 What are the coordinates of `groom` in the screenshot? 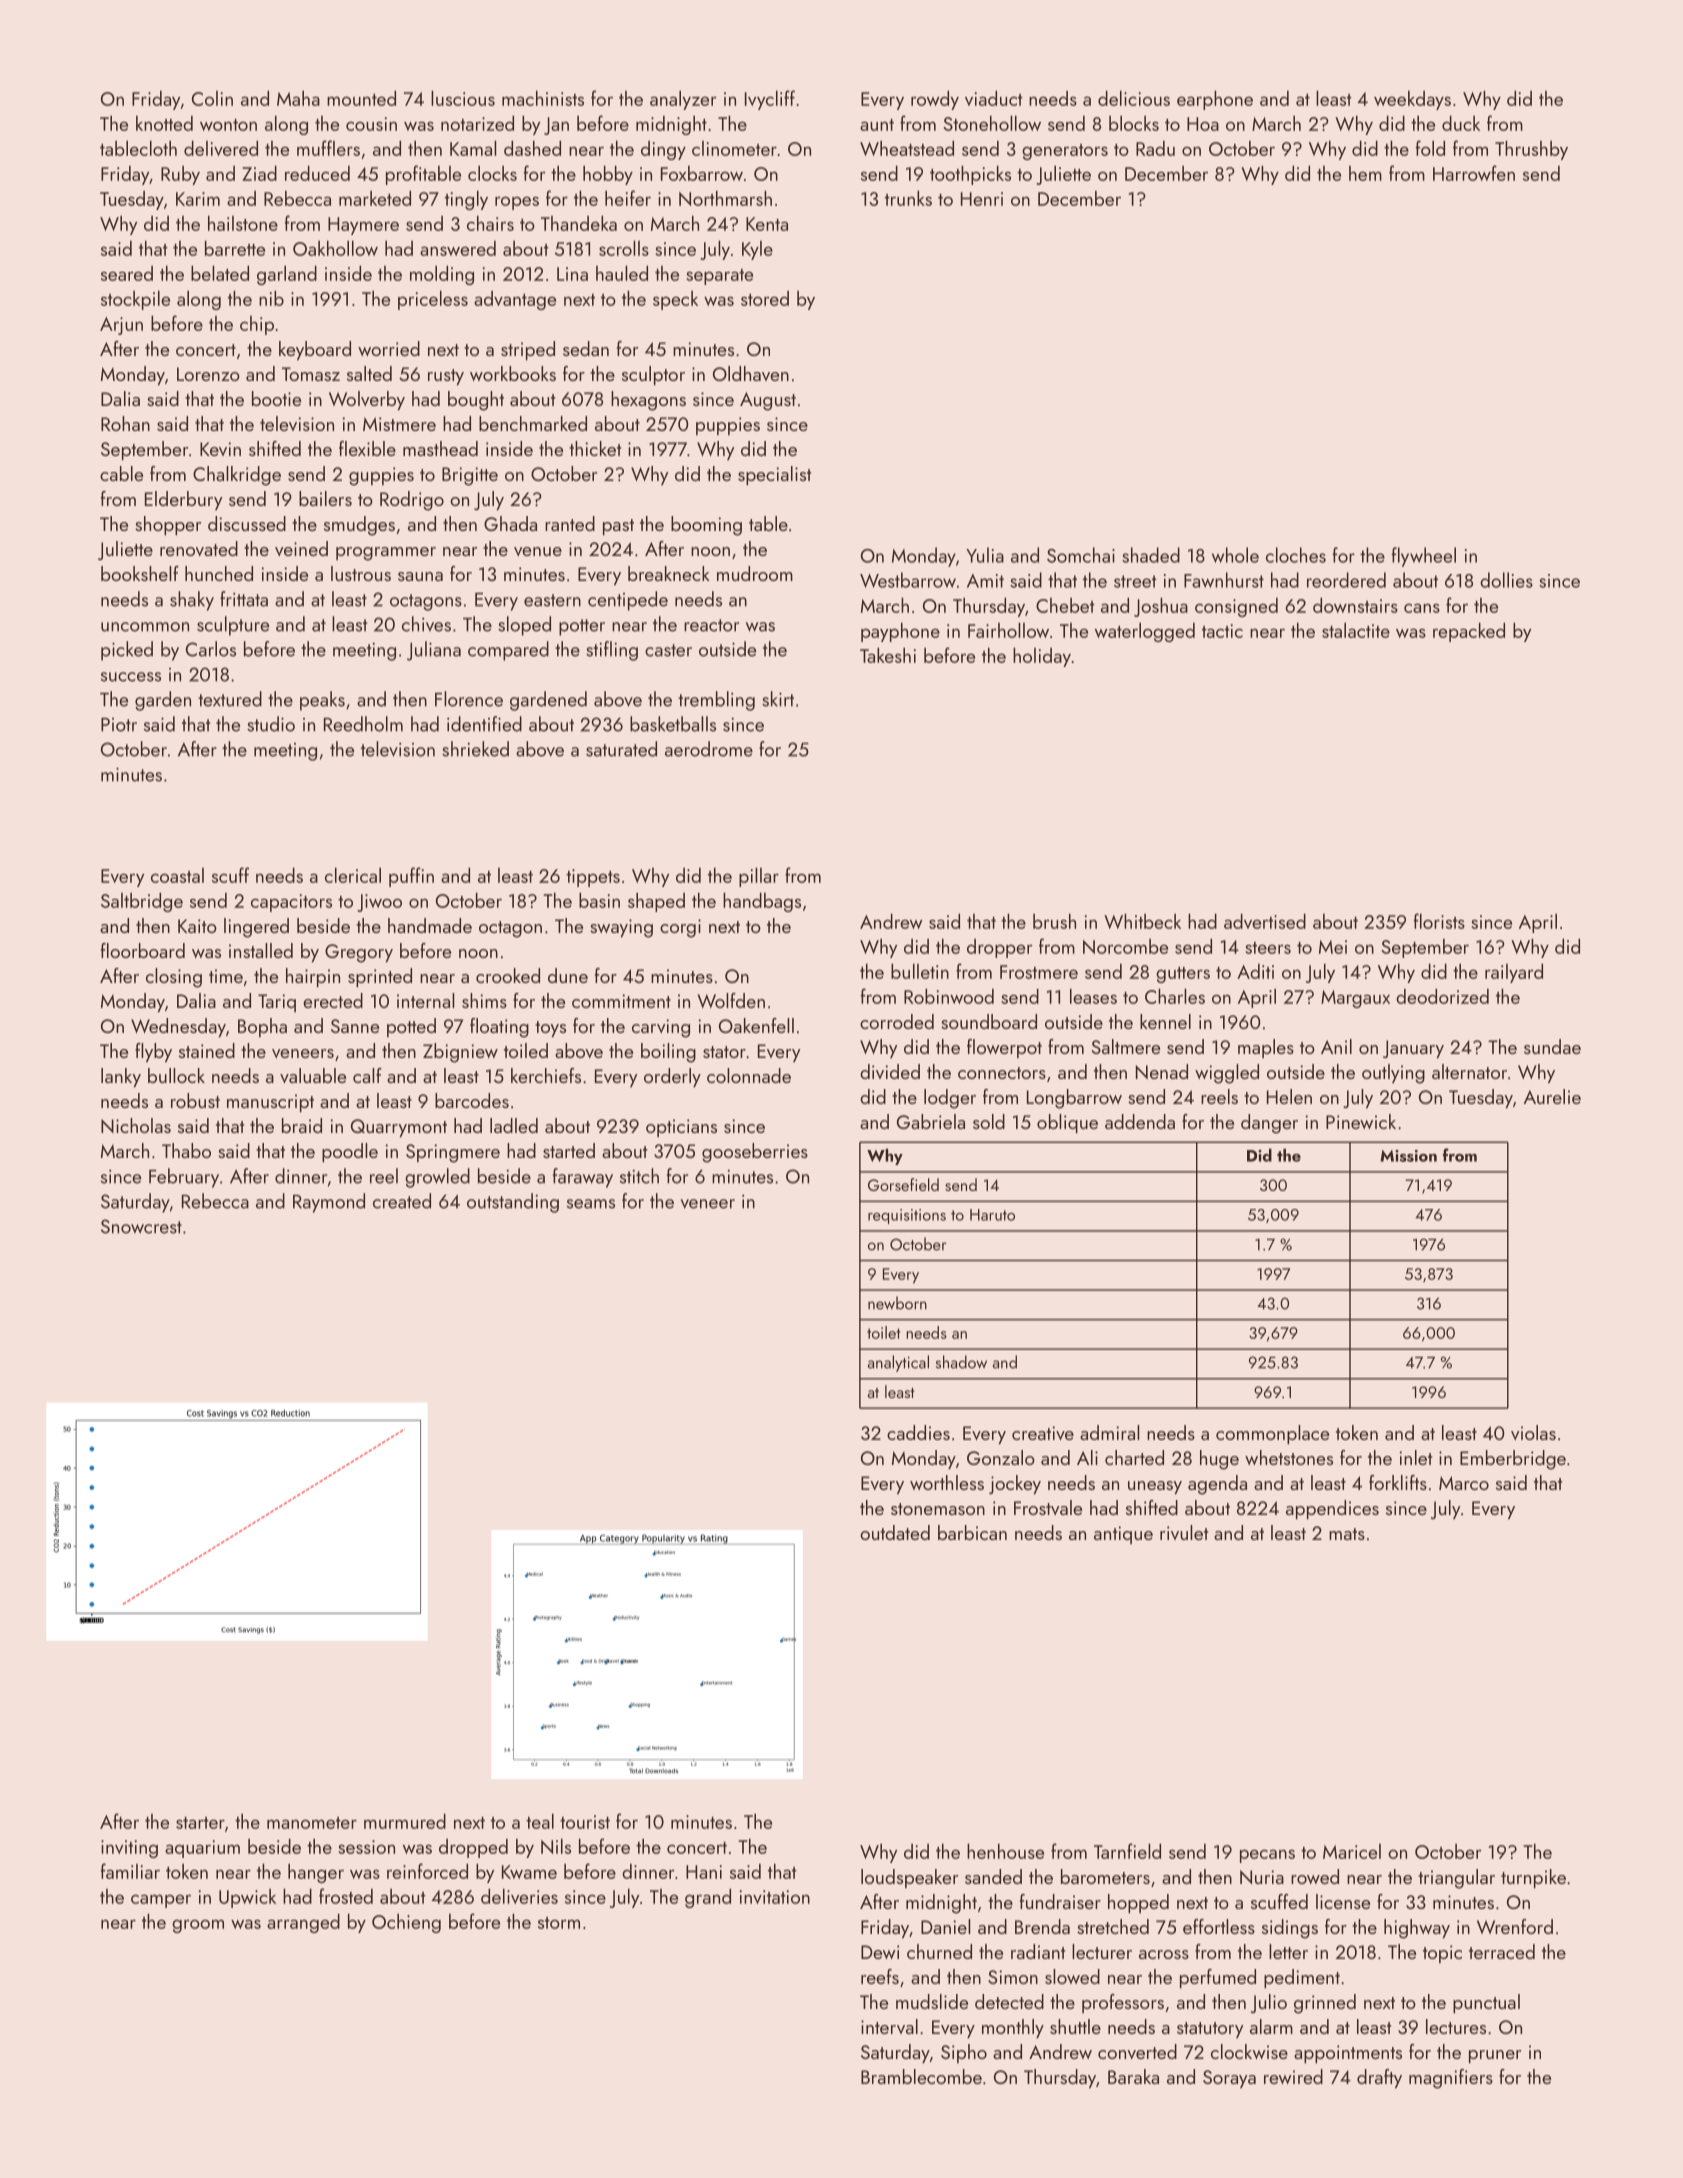 It's located at (198, 1926).
